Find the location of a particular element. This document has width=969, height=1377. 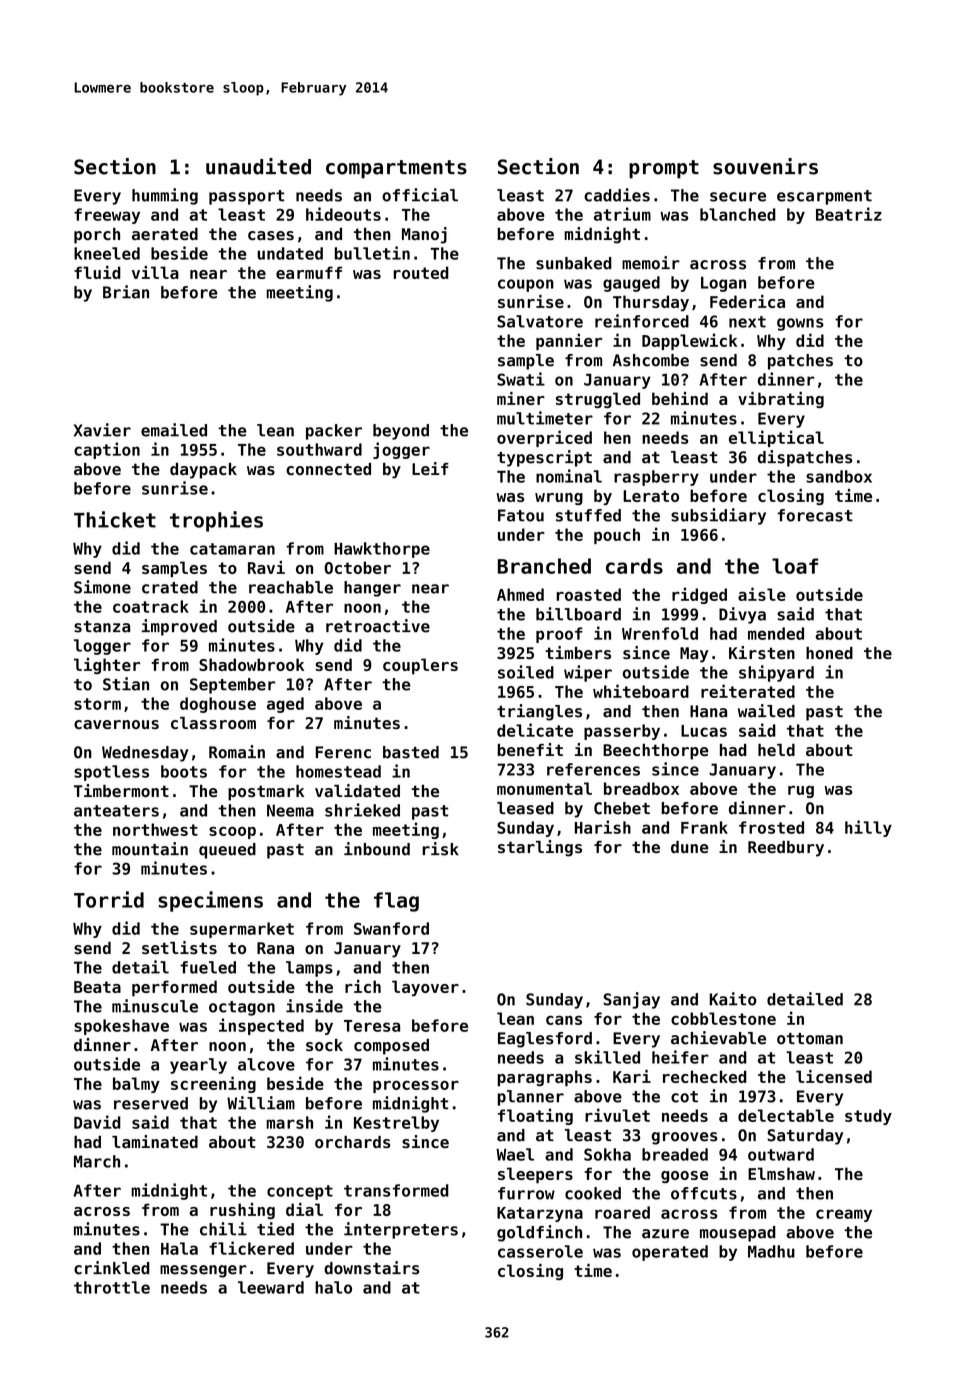

lighter is located at coordinates (107, 666).
